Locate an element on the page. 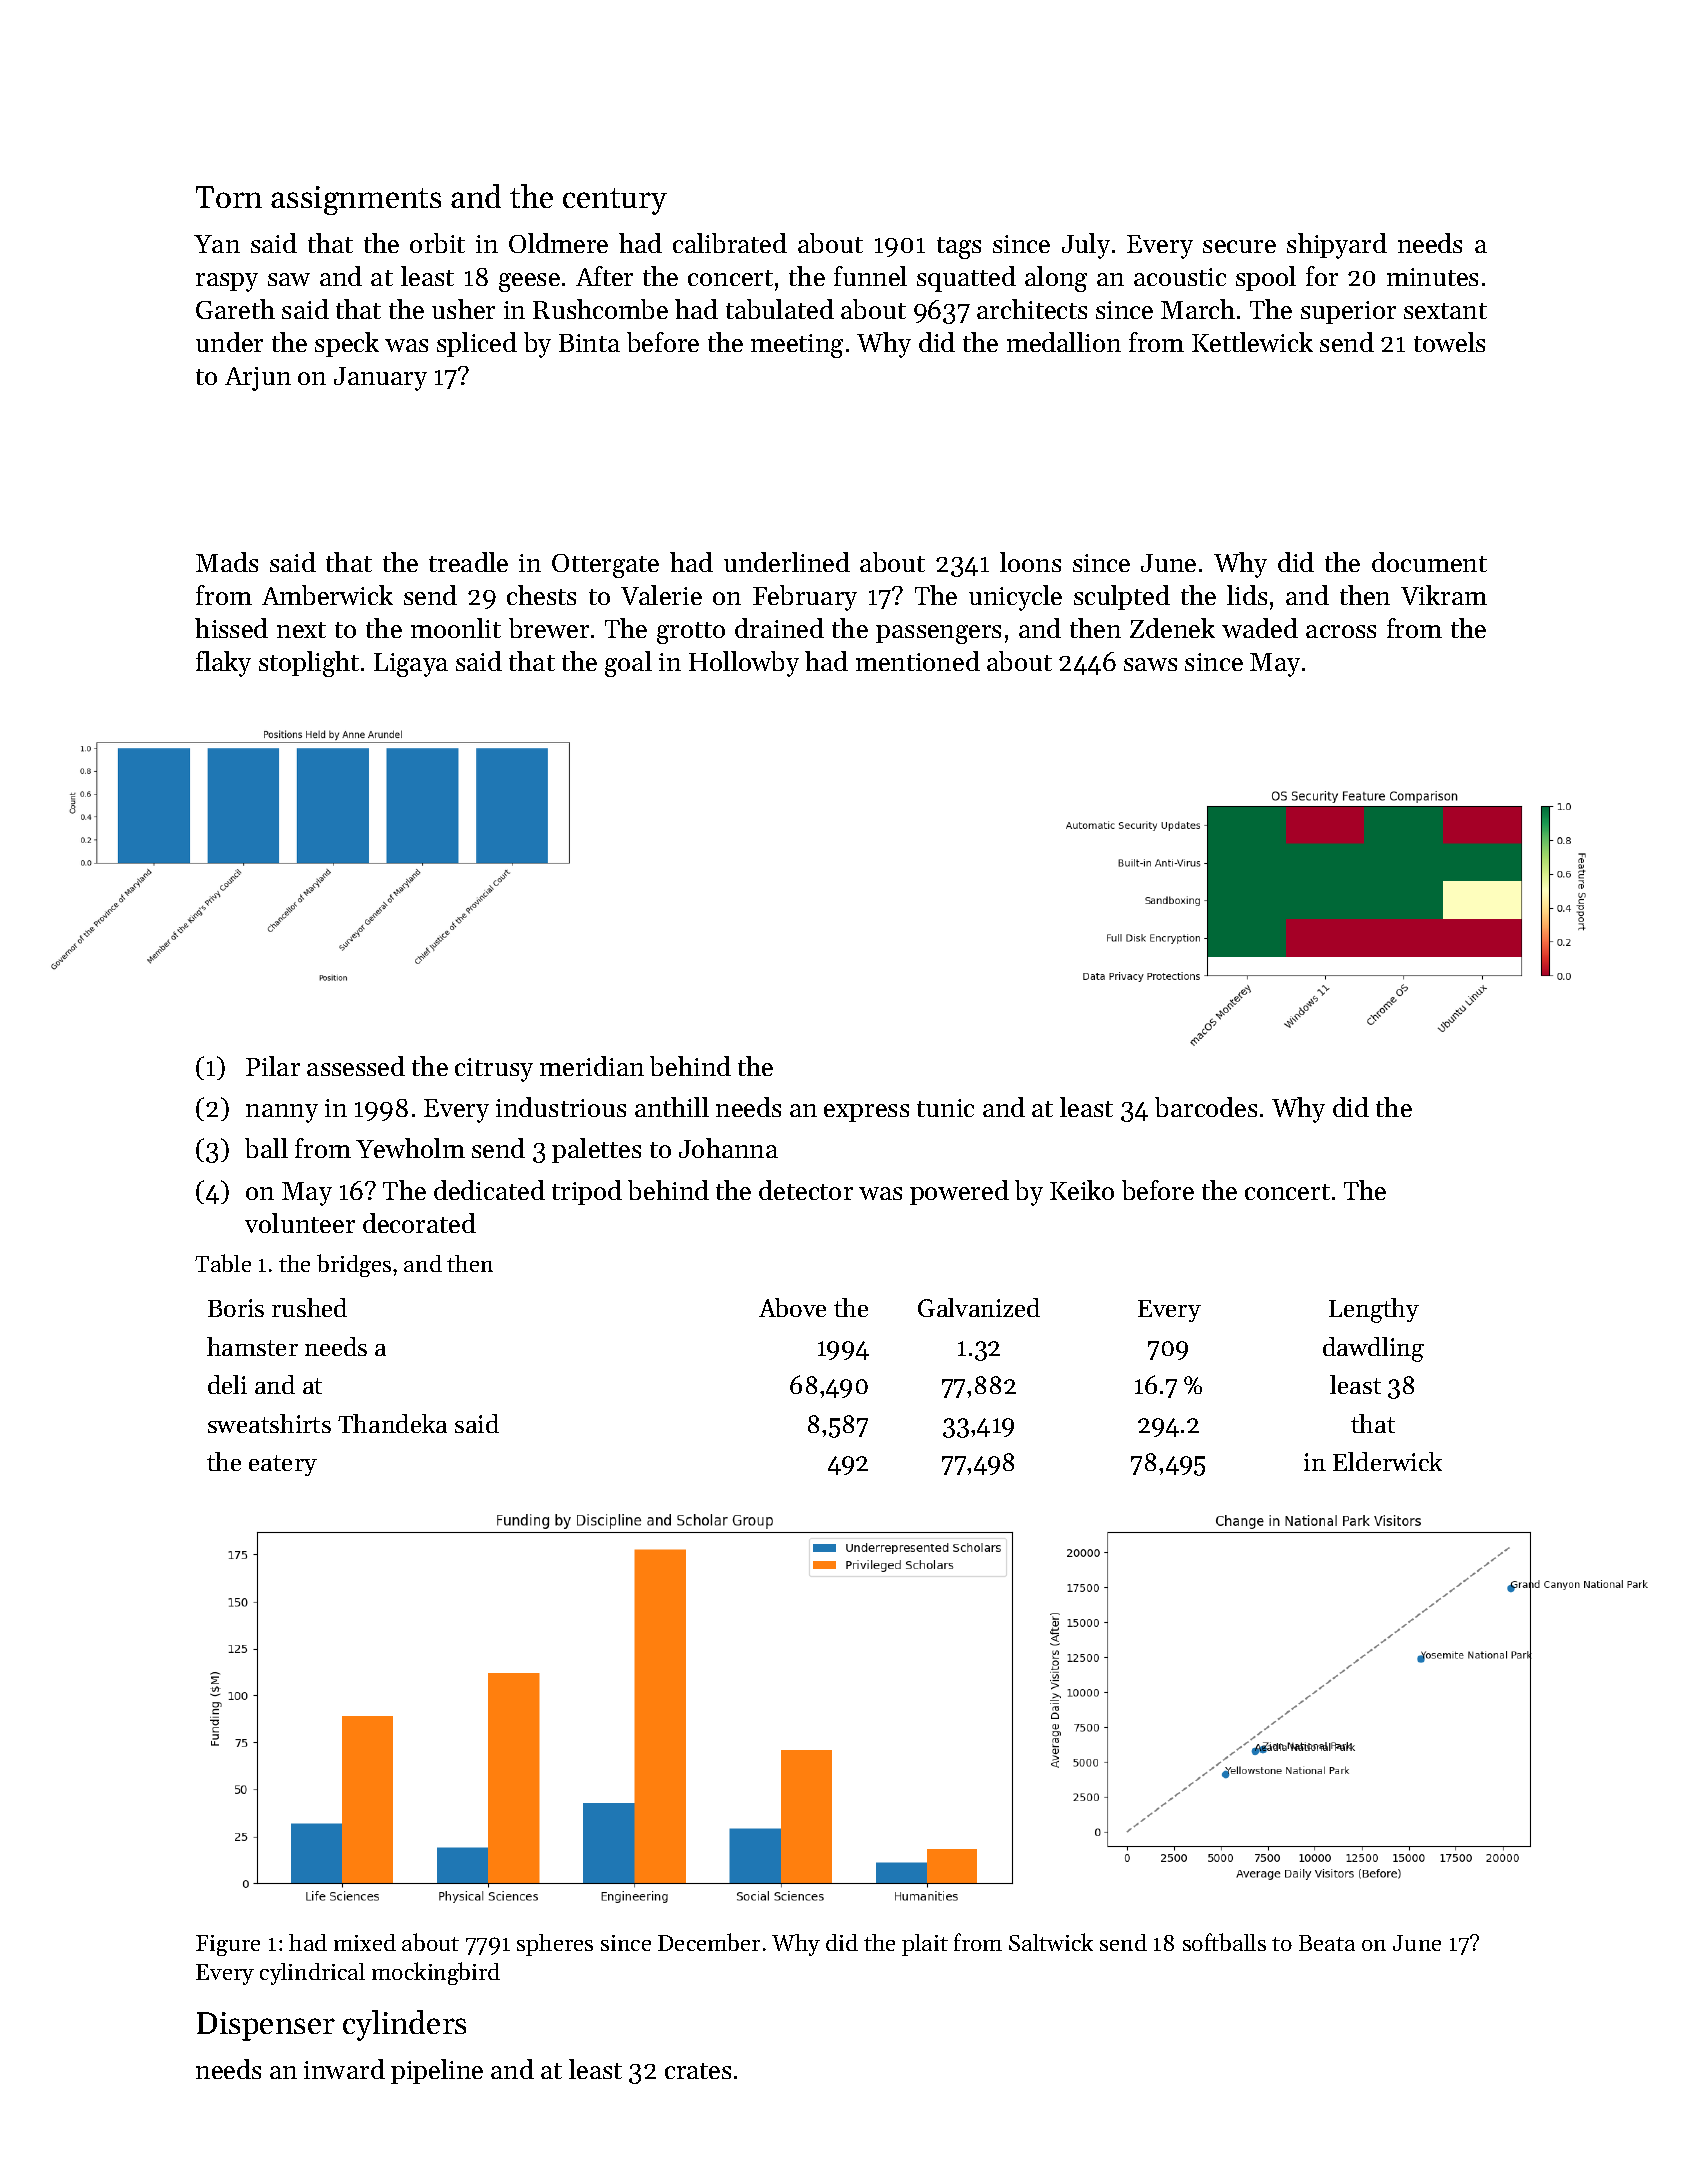 This document has height=2178, width=1683. Elderwick is located at coordinates (1387, 1461).
